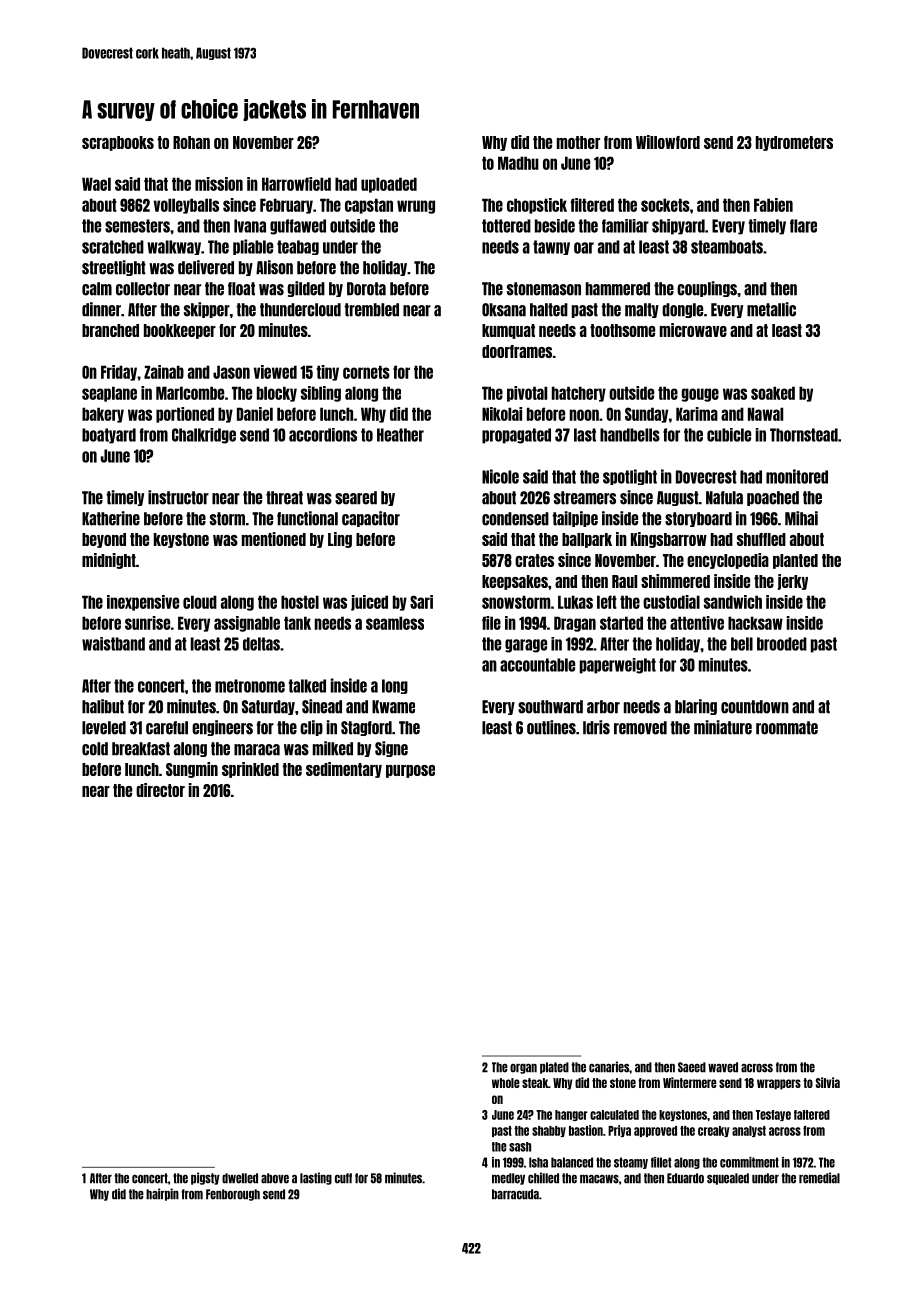 This screenshot has height=1308, width=924. I want to click on brooded, so click(782, 644).
